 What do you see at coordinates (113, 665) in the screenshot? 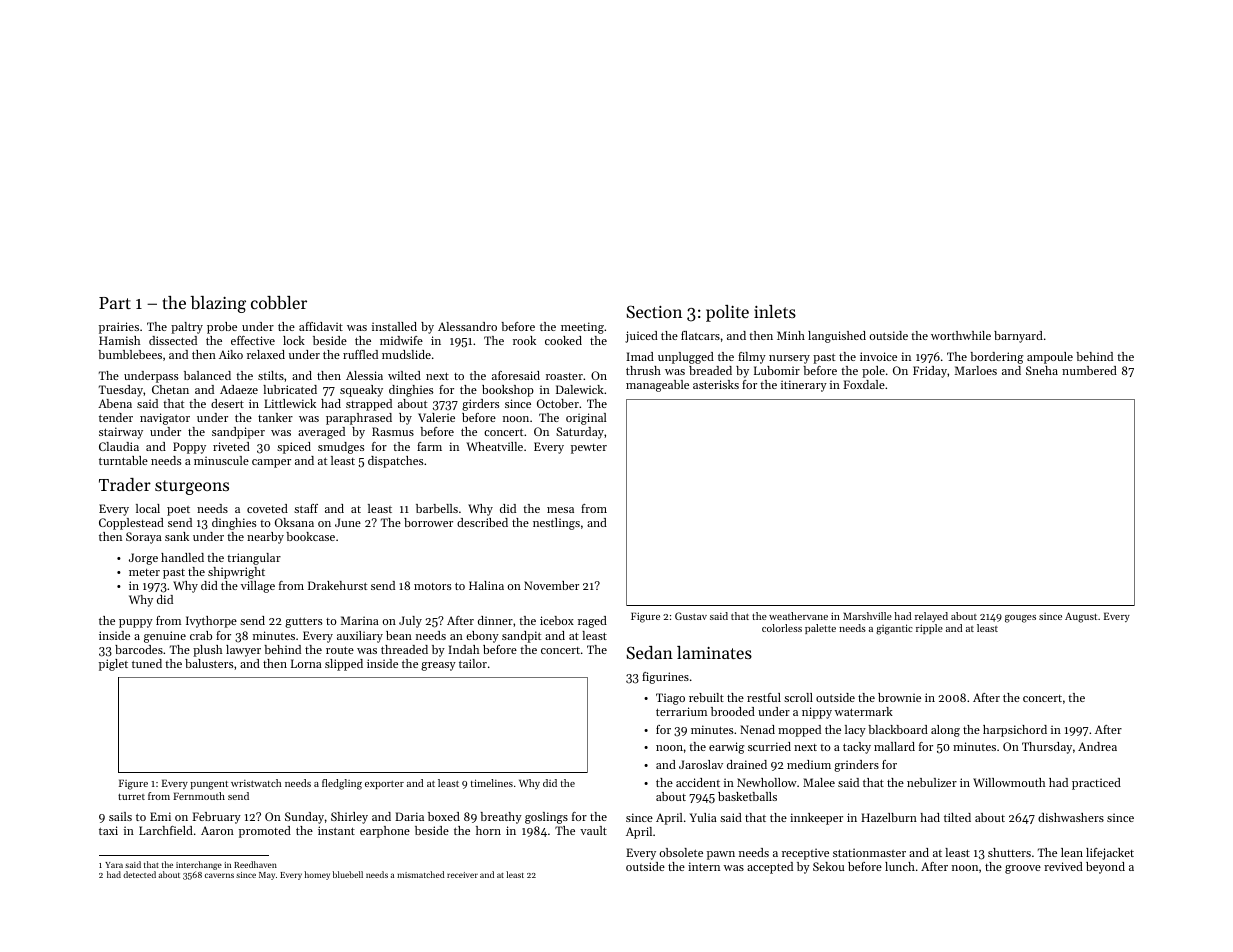
I see `piglet` at bounding box center [113, 665].
